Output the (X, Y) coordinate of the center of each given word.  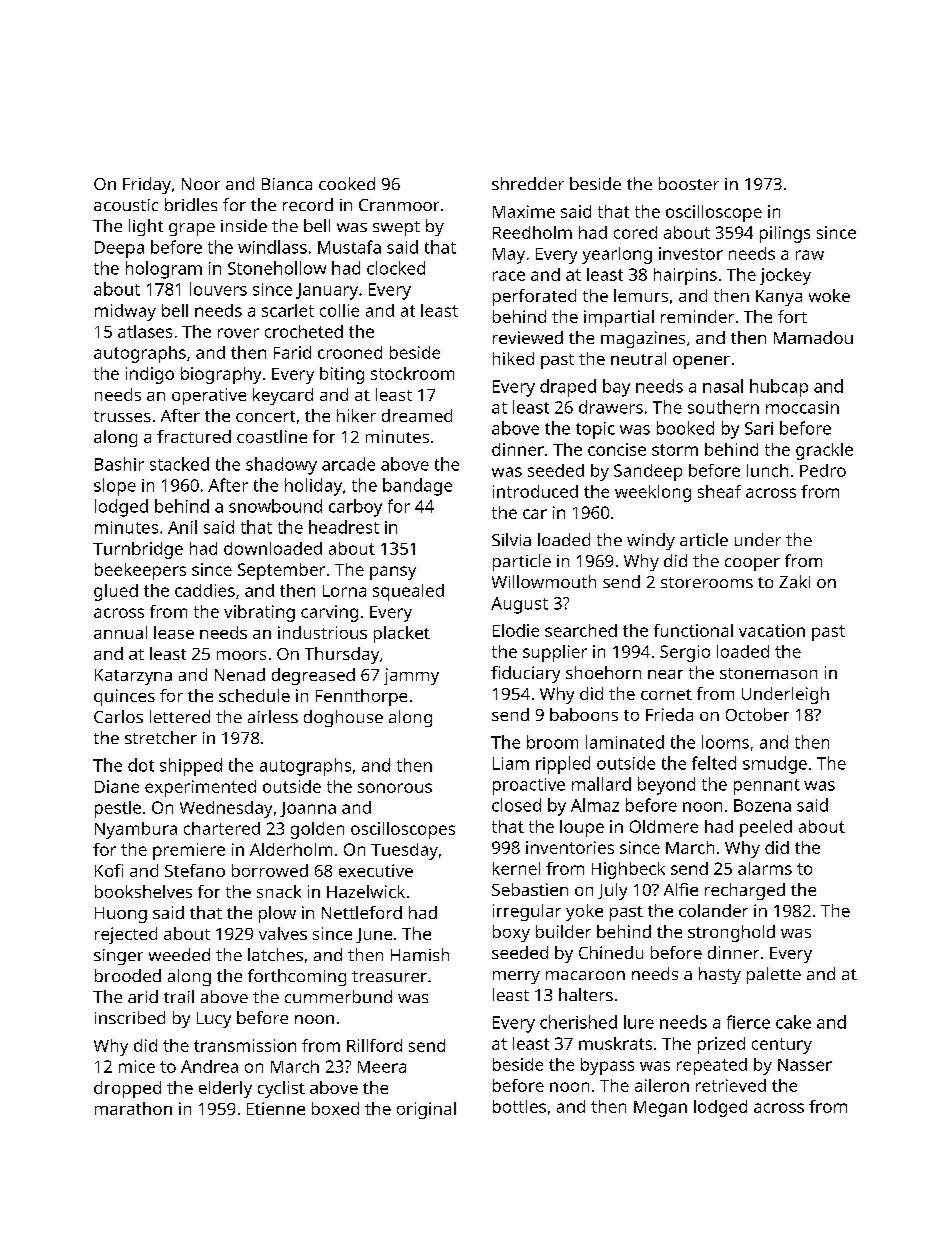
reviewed (528, 337)
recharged (745, 891)
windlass (272, 247)
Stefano (195, 870)
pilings (785, 234)
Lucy (214, 1020)
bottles (519, 1106)
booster (689, 183)
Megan (660, 1109)
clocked (396, 268)
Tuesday (404, 851)
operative (209, 396)
